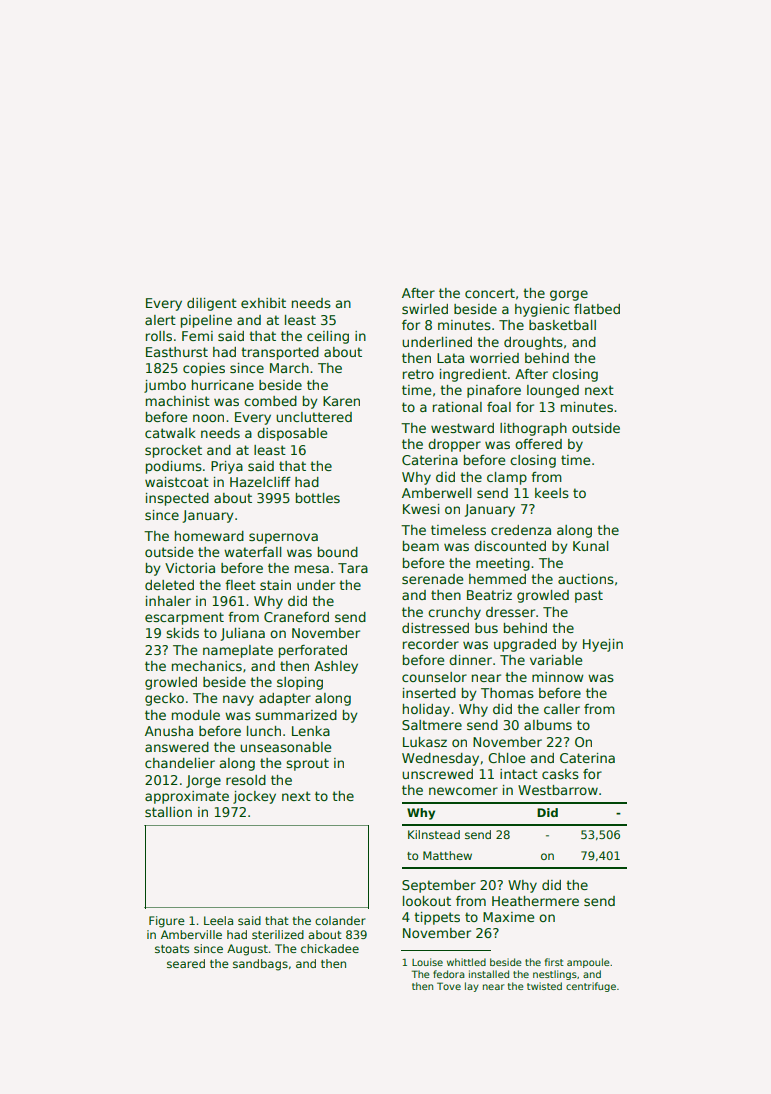 The height and width of the screenshot is (1094, 771). Describe the element at coordinates (552, 493) in the screenshot. I see `keels` at that location.
